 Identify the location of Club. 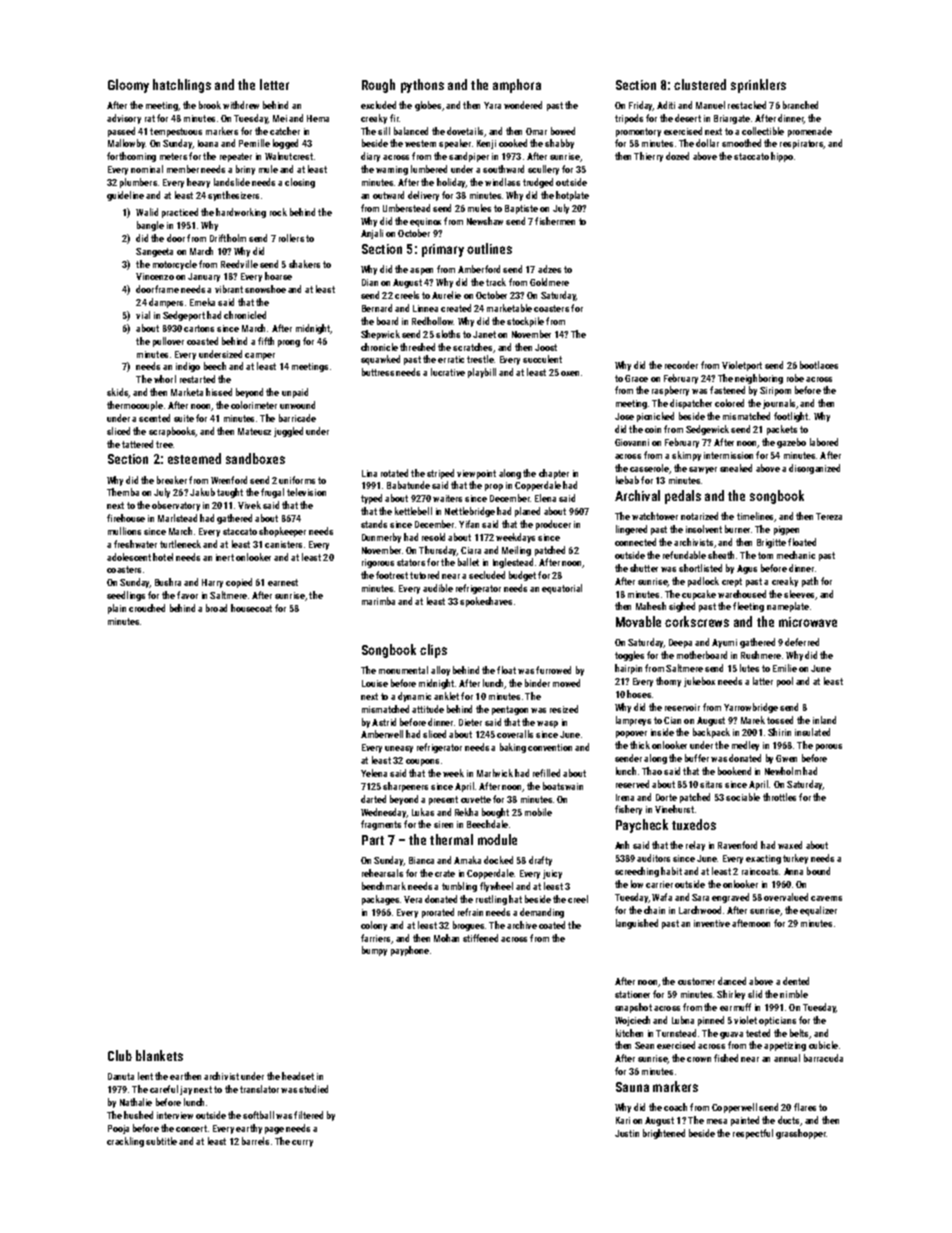
(120, 1055).
